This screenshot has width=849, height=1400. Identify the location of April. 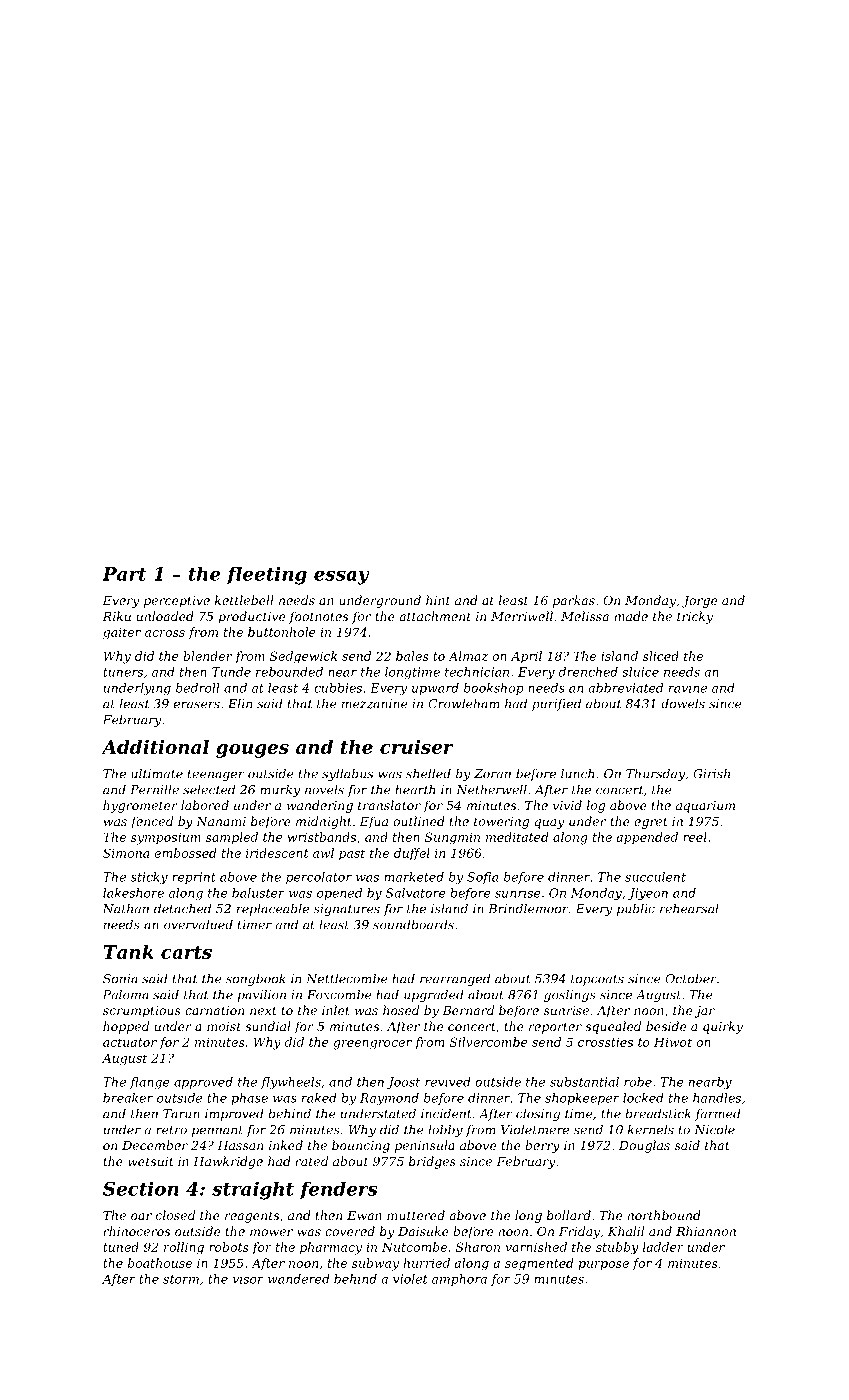
(526, 657).
